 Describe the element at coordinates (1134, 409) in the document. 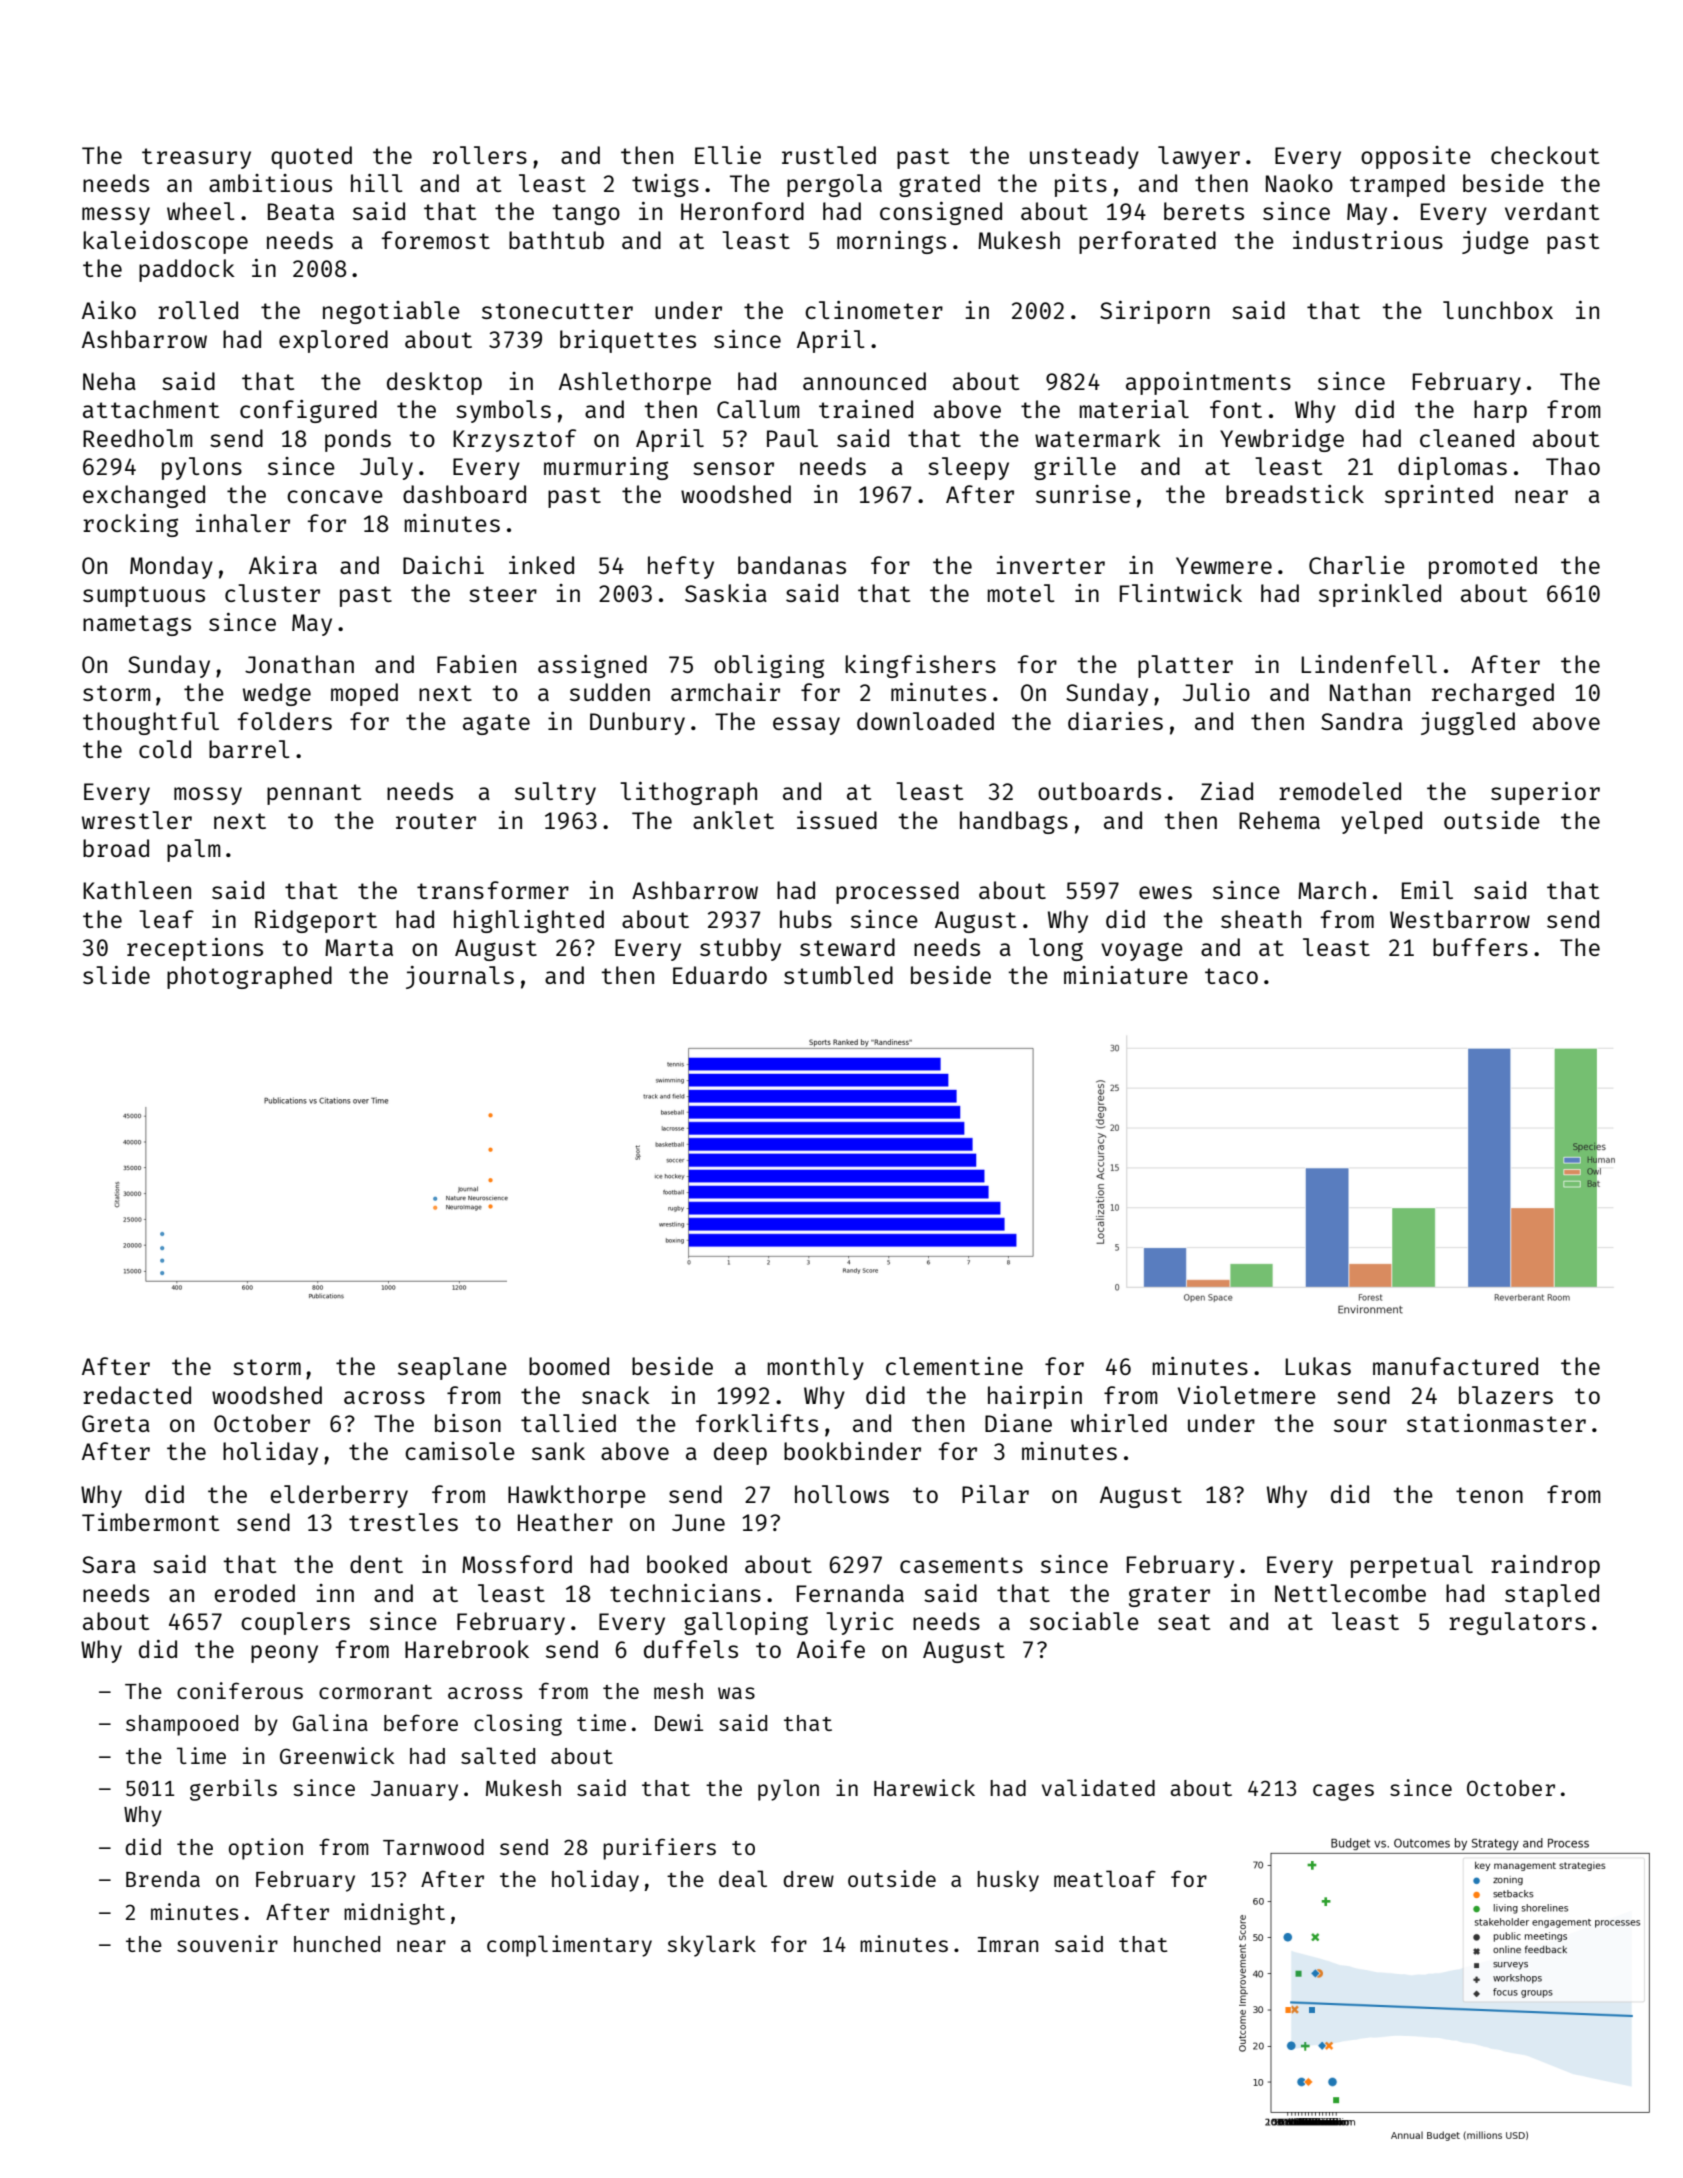

I see `material` at that location.
